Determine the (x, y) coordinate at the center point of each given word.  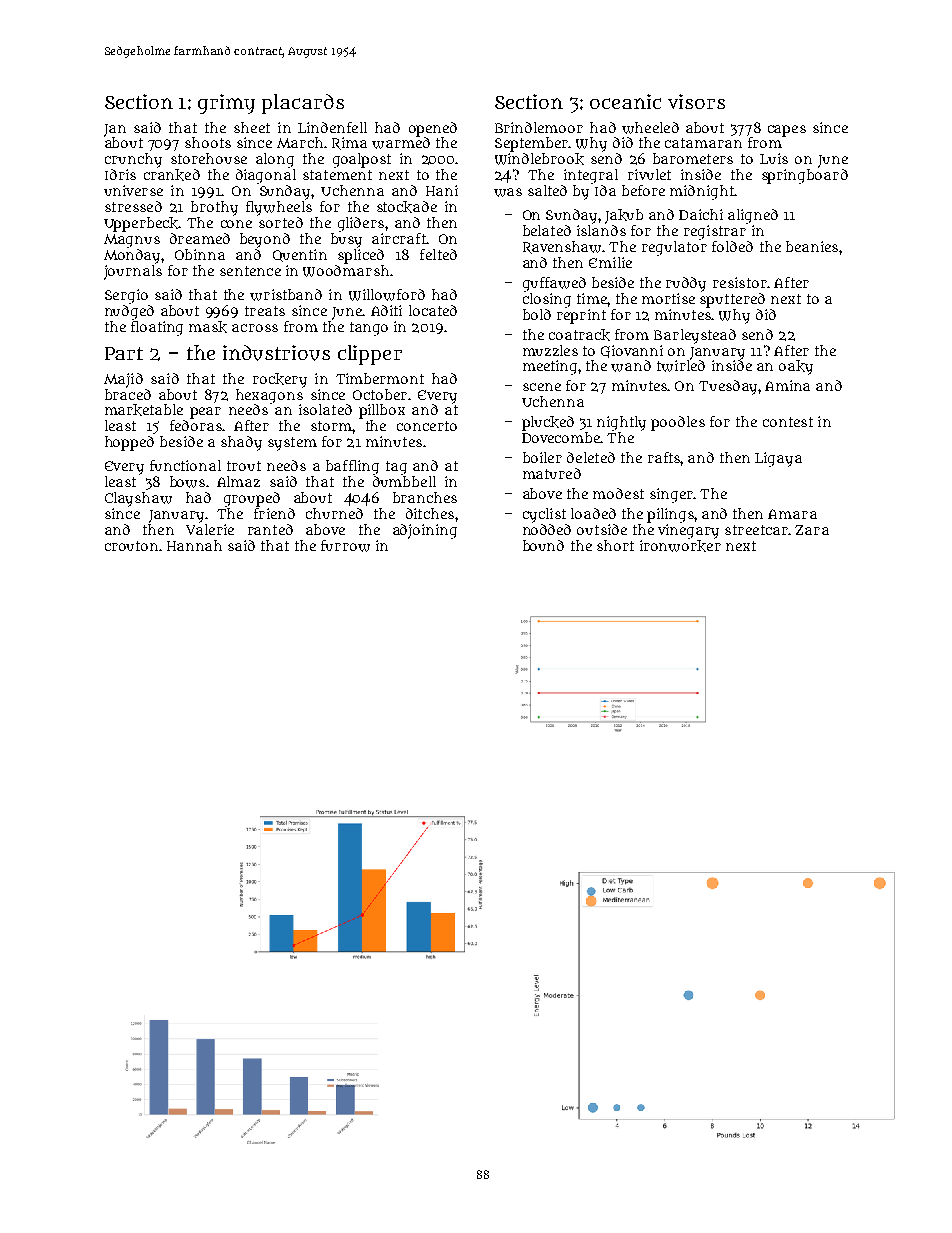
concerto (427, 426)
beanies (812, 246)
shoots (208, 142)
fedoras (196, 425)
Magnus (132, 241)
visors (696, 101)
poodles (678, 423)
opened (433, 129)
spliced (361, 256)
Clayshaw (138, 499)
